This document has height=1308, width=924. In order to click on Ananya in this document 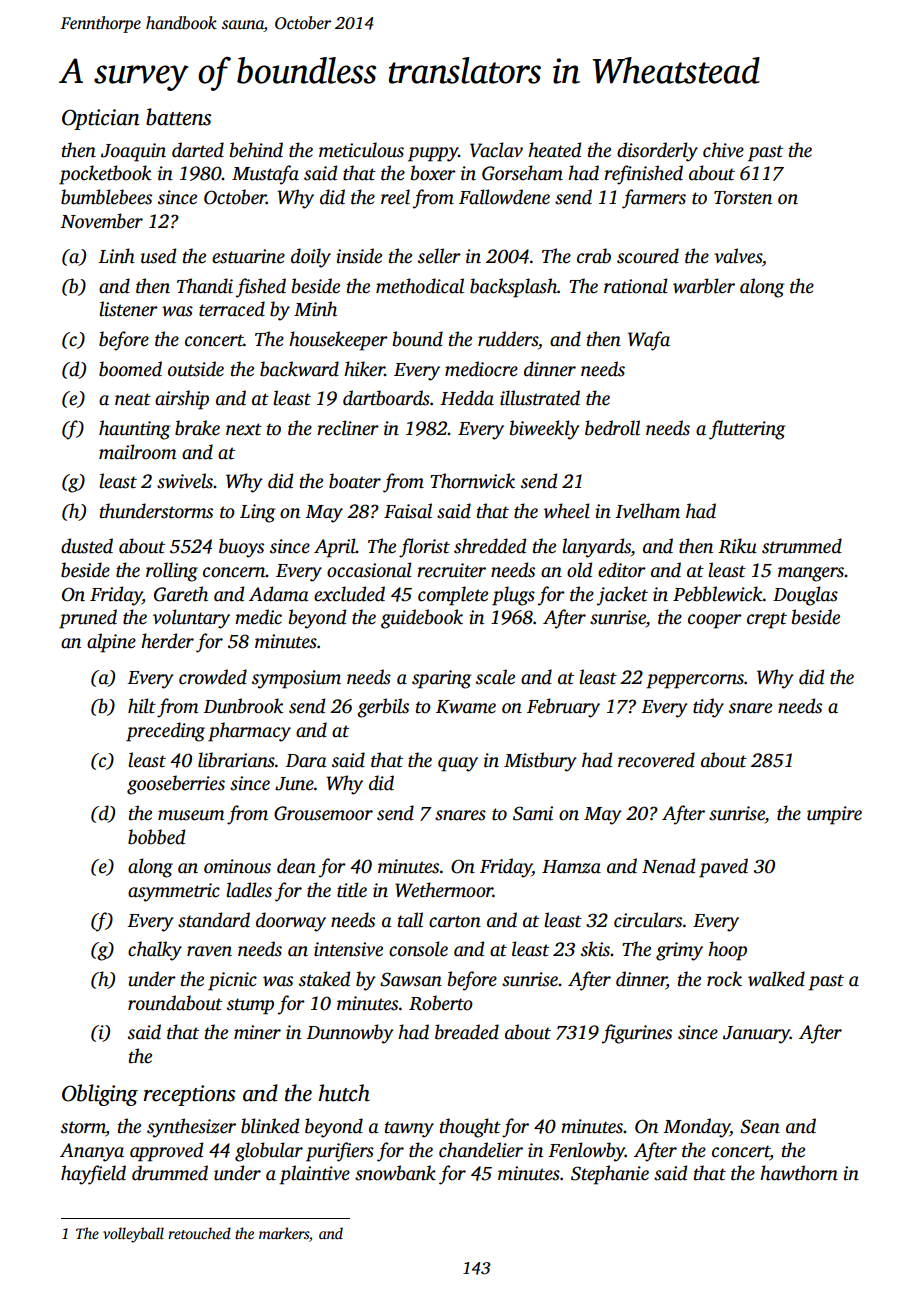, I will do `click(92, 1152)`.
